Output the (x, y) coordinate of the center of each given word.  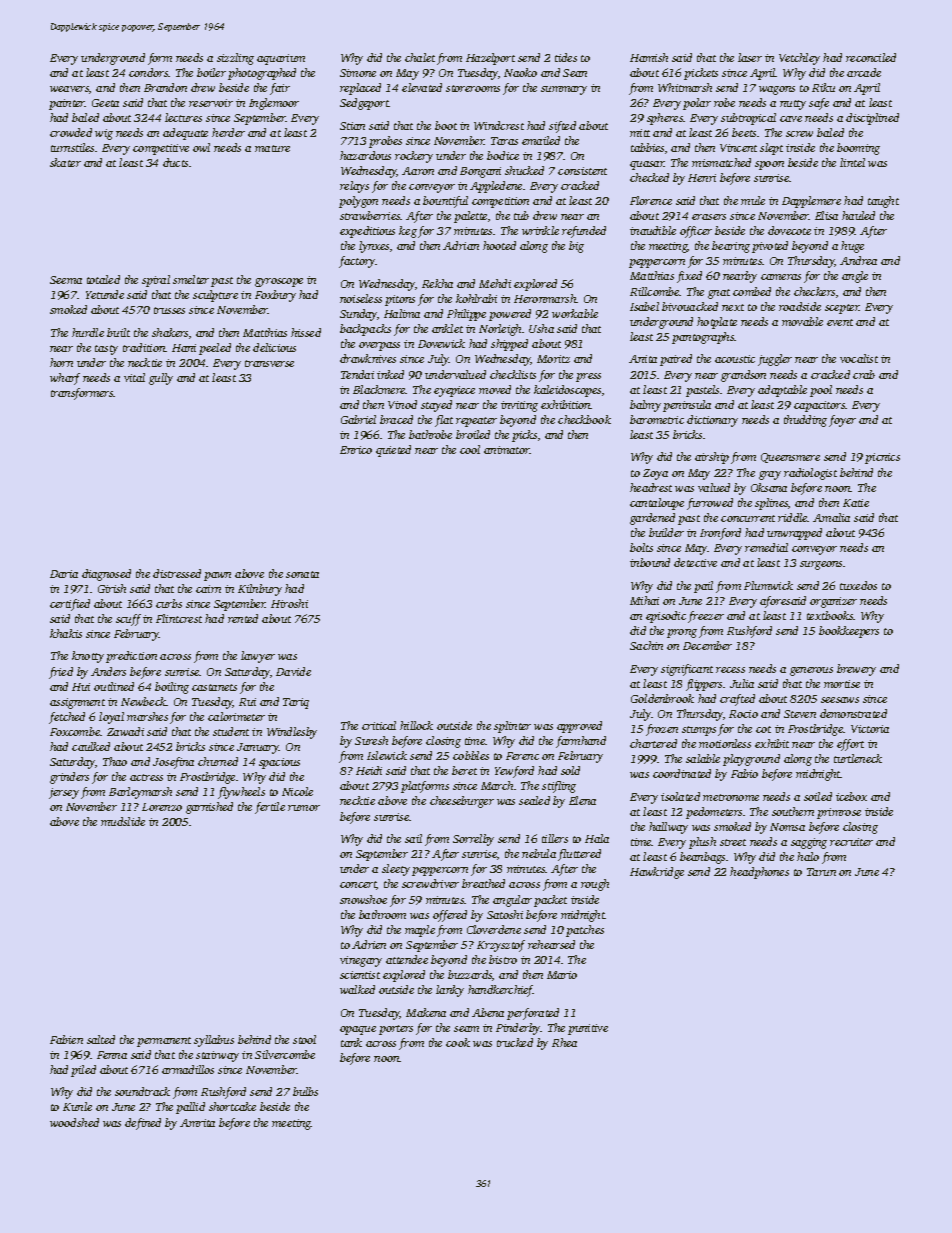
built (118, 332)
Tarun (821, 872)
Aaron (418, 171)
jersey (64, 793)
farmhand (581, 742)
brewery (856, 670)
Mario (562, 975)
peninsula (687, 406)
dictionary (712, 421)
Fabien (66, 1039)
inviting (519, 406)
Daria (64, 574)
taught (883, 202)
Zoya (655, 474)
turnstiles (72, 147)
